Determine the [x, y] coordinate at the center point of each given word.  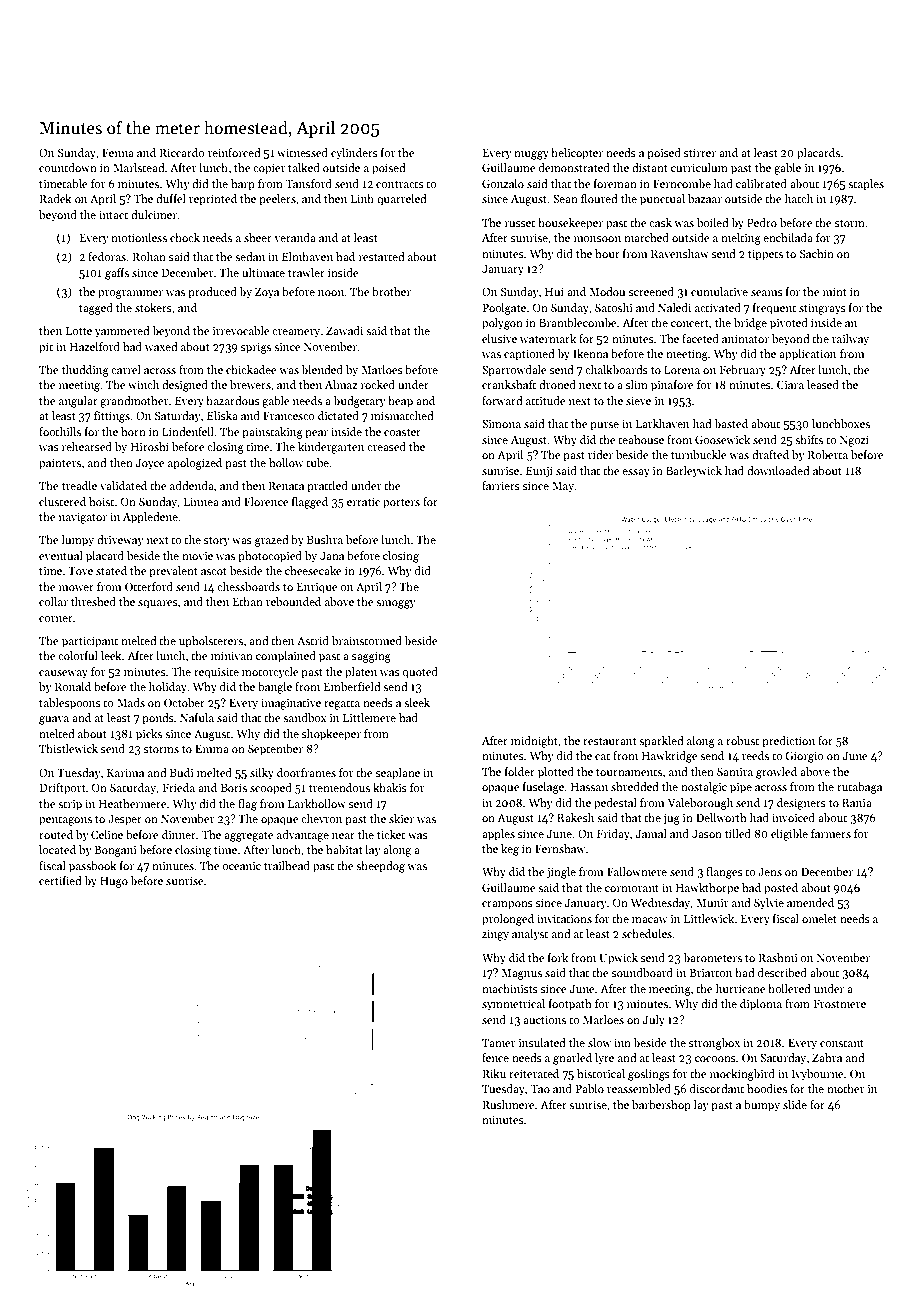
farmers [831, 833]
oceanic [241, 866]
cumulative [719, 291]
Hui [554, 291]
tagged [96, 309]
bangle [275, 688]
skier [401, 818]
